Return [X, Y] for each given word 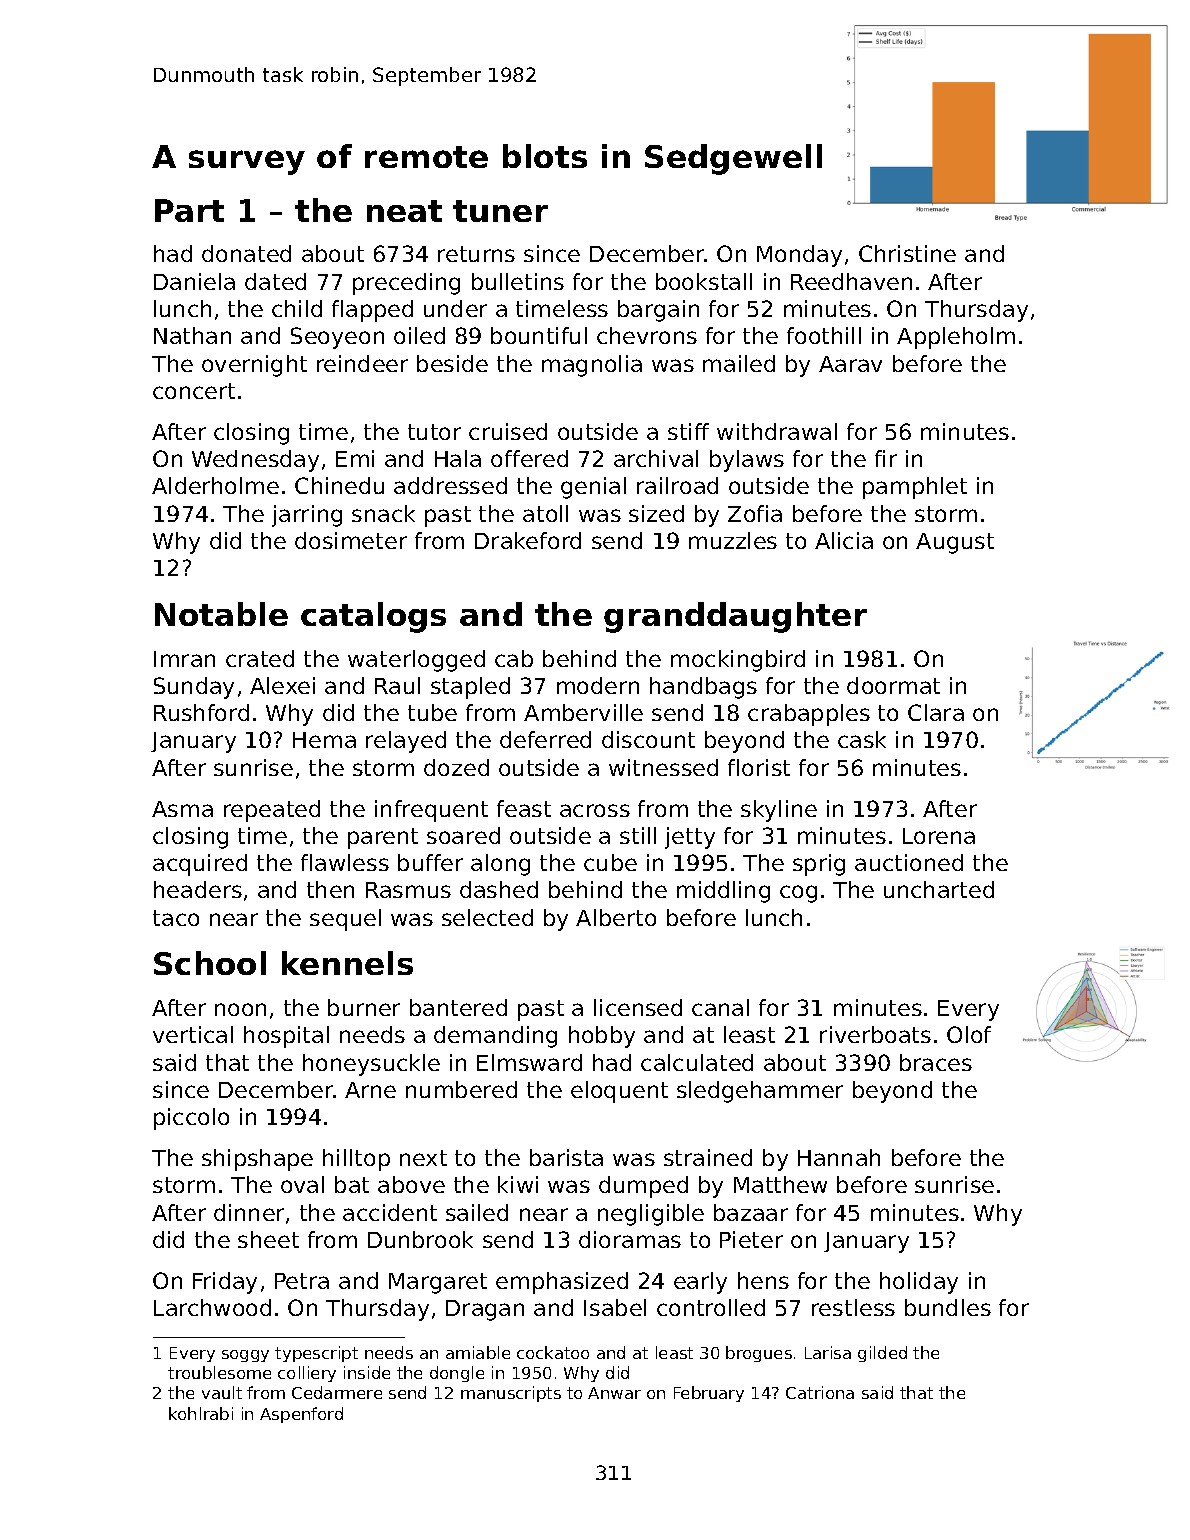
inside [367, 1372]
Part [189, 210]
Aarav [850, 364]
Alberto [616, 917]
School [210, 963]
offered [529, 458]
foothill [824, 335]
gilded [882, 1354]
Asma [182, 809]
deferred [545, 739]
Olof [969, 1034]
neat [404, 211]
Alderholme [215, 485]
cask [862, 739]
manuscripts [511, 1394]
